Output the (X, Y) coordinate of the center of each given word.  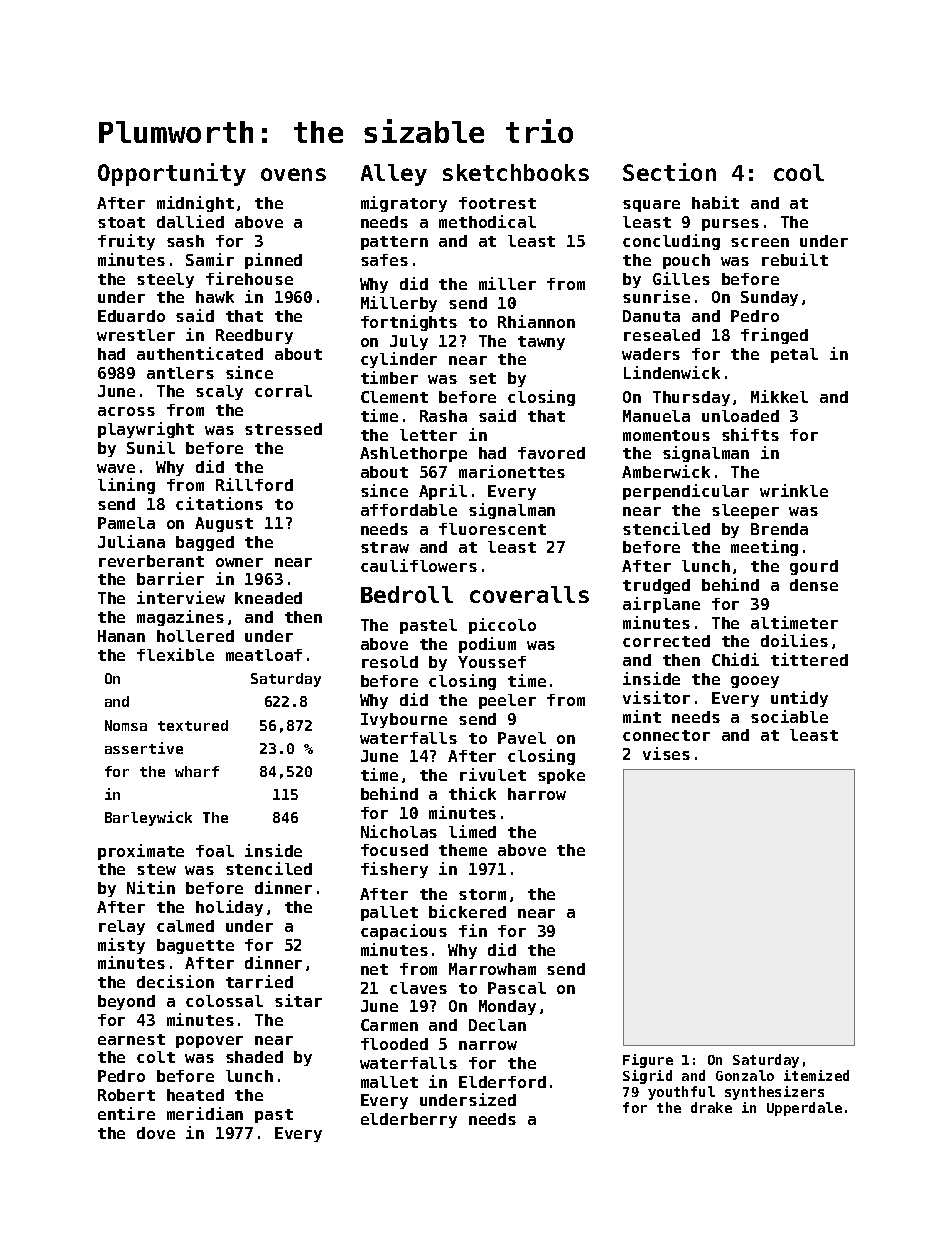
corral (283, 391)
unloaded (740, 416)
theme (463, 850)
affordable (409, 510)
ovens (293, 174)
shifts (750, 434)
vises (666, 753)
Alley (394, 175)
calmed (185, 926)
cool (799, 172)
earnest (131, 1039)
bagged (205, 543)
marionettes (512, 471)
